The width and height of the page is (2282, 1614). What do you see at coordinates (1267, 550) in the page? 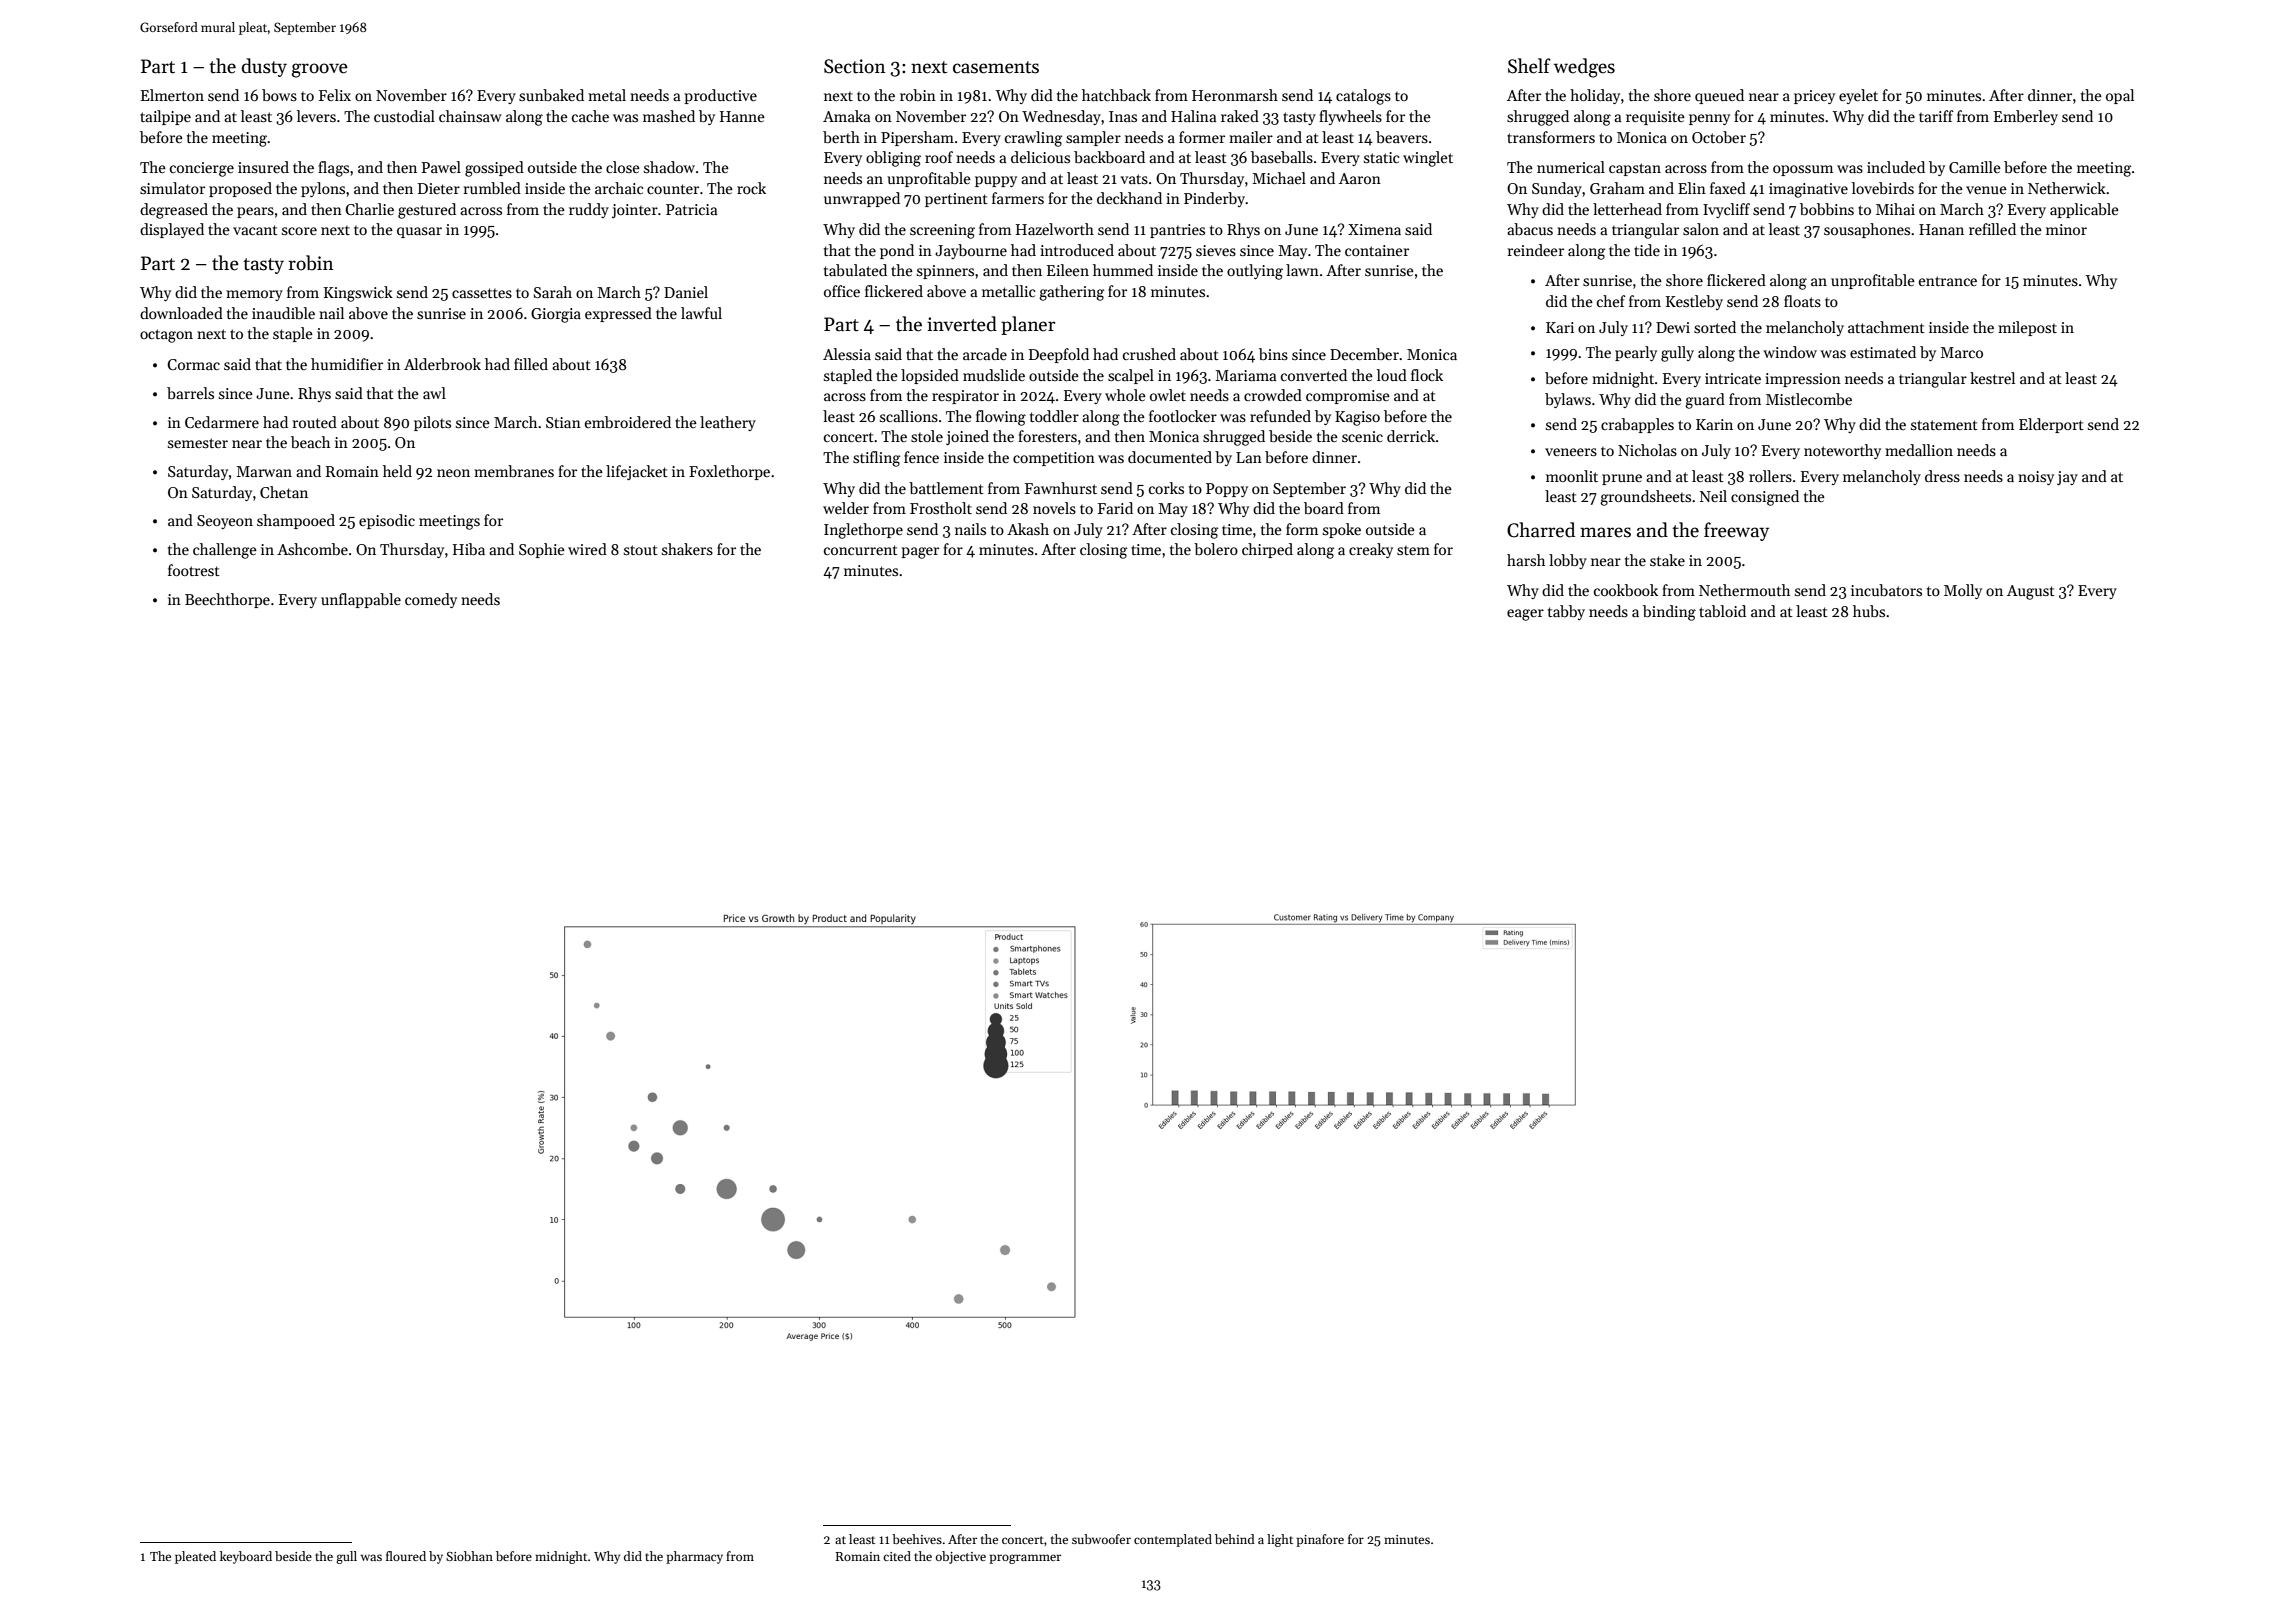
I see `chirped` at bounding box center [1267, 550].
